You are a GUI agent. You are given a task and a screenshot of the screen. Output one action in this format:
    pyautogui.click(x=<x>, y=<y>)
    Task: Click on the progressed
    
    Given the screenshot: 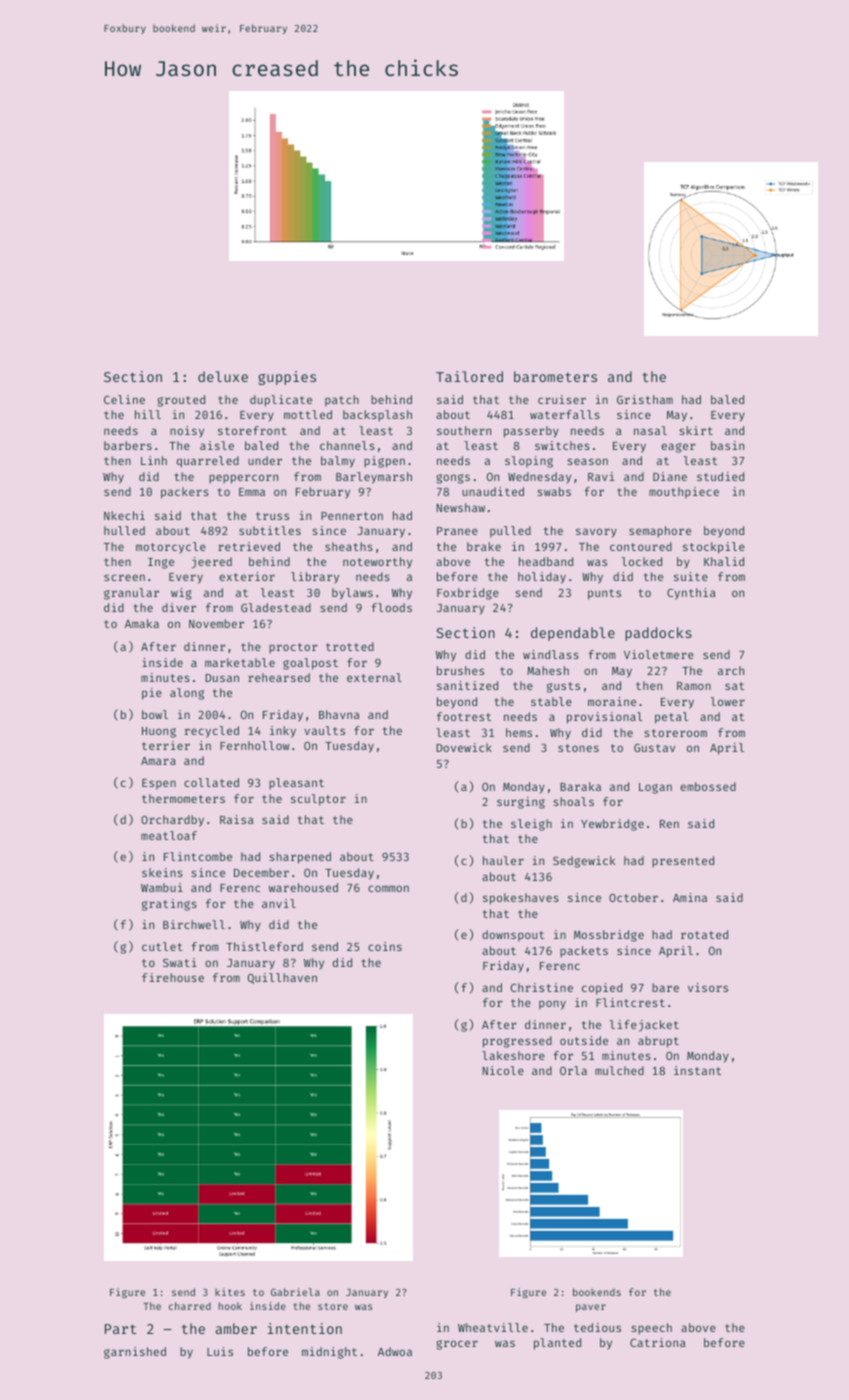 What is the action you would take?
    pyautogui.click(x=517, y=1042)
